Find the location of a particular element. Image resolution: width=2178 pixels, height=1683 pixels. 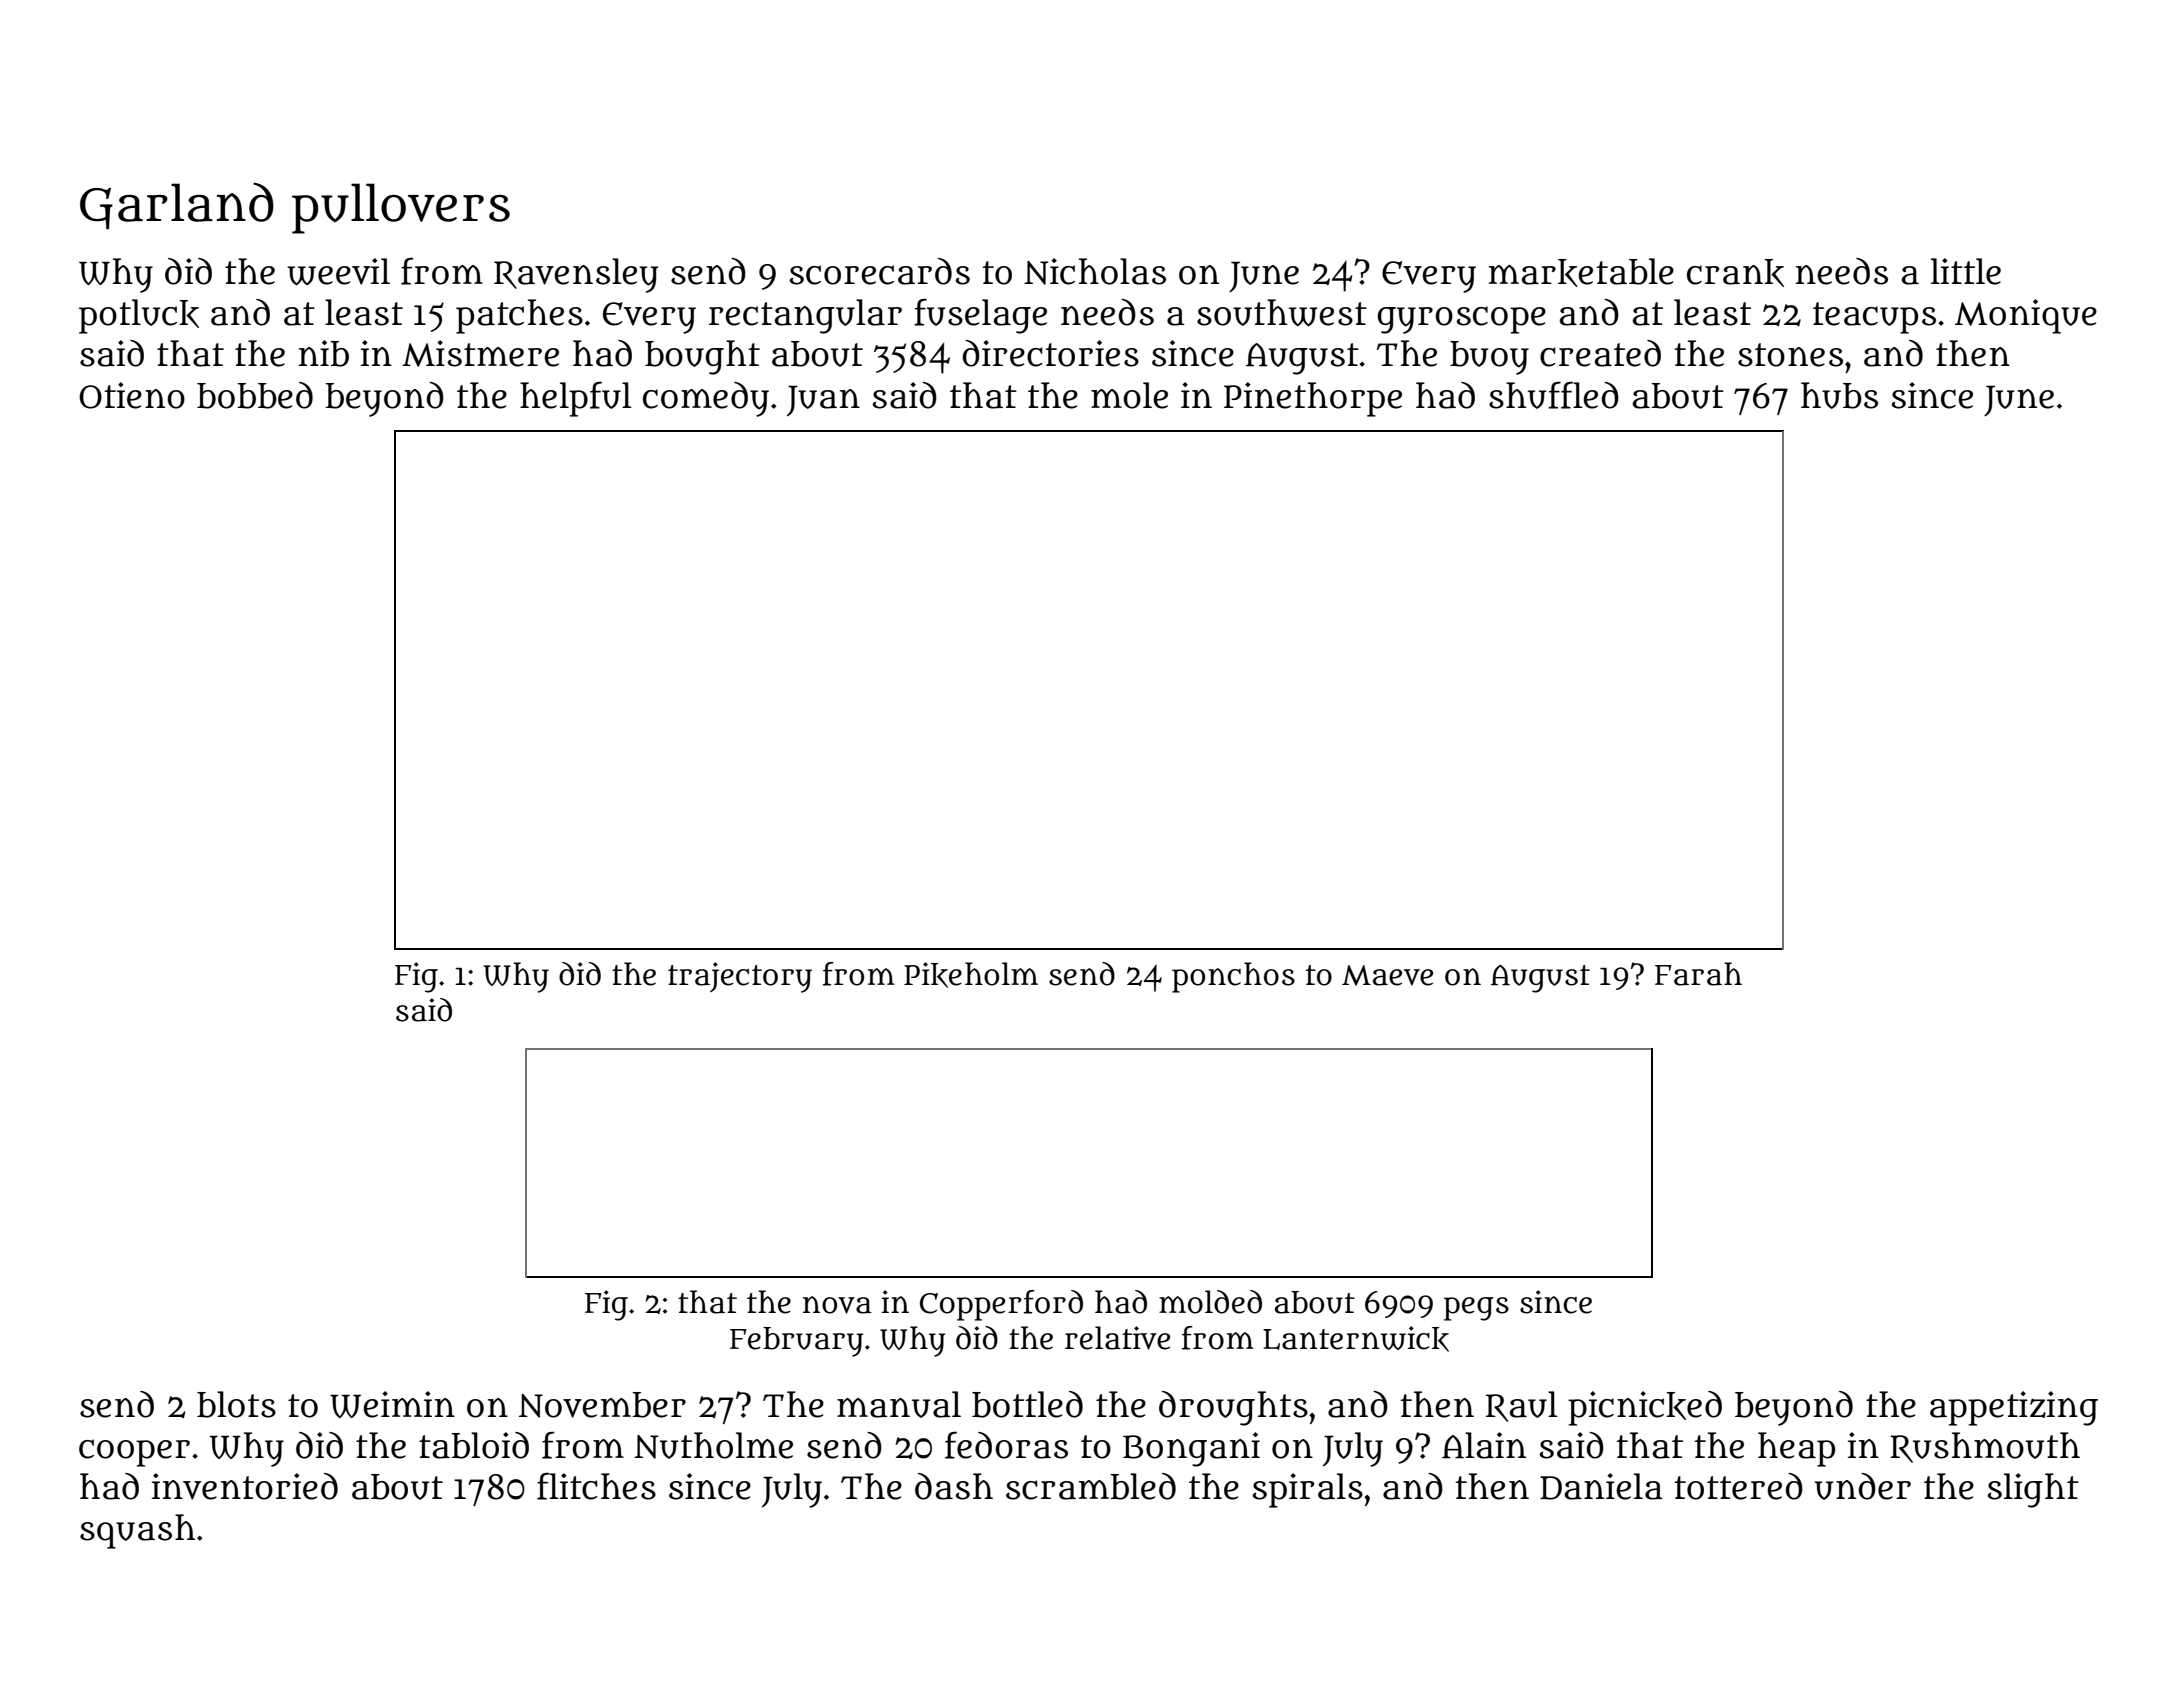

appetizing is located at coordinates (2014, 1408).
